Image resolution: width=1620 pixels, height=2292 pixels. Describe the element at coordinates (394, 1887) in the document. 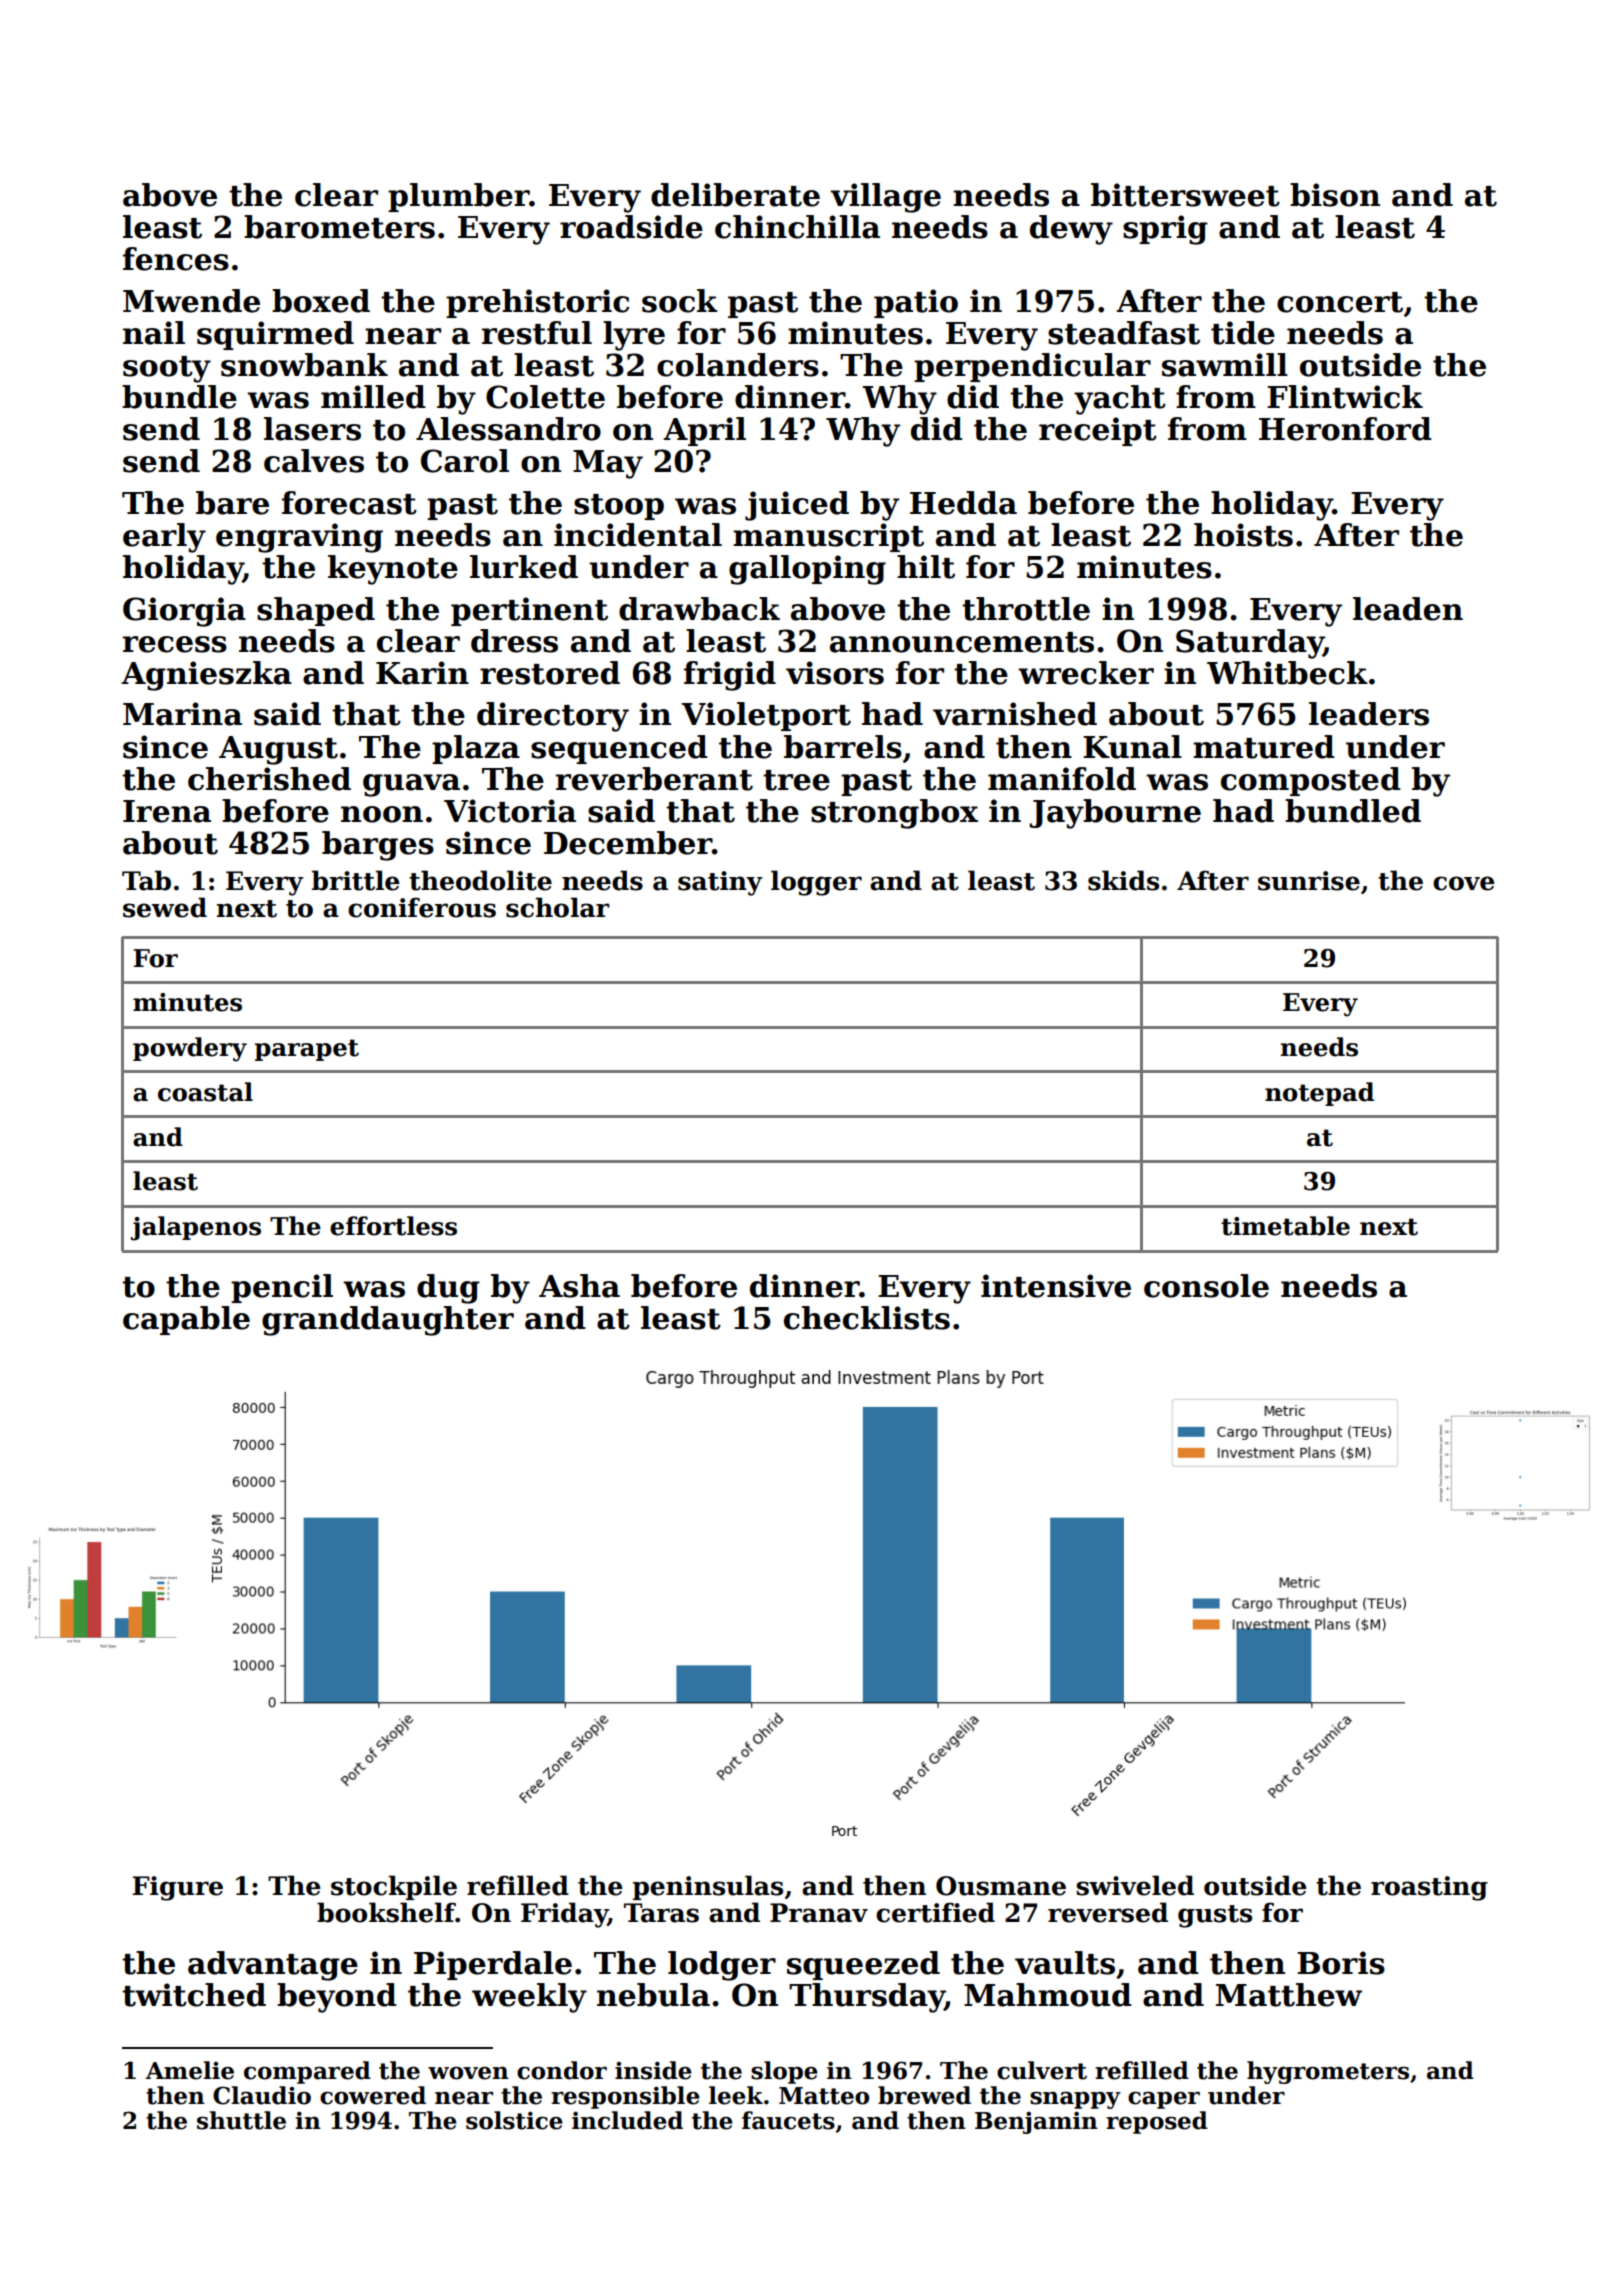

I see `stockpile` at that location.
